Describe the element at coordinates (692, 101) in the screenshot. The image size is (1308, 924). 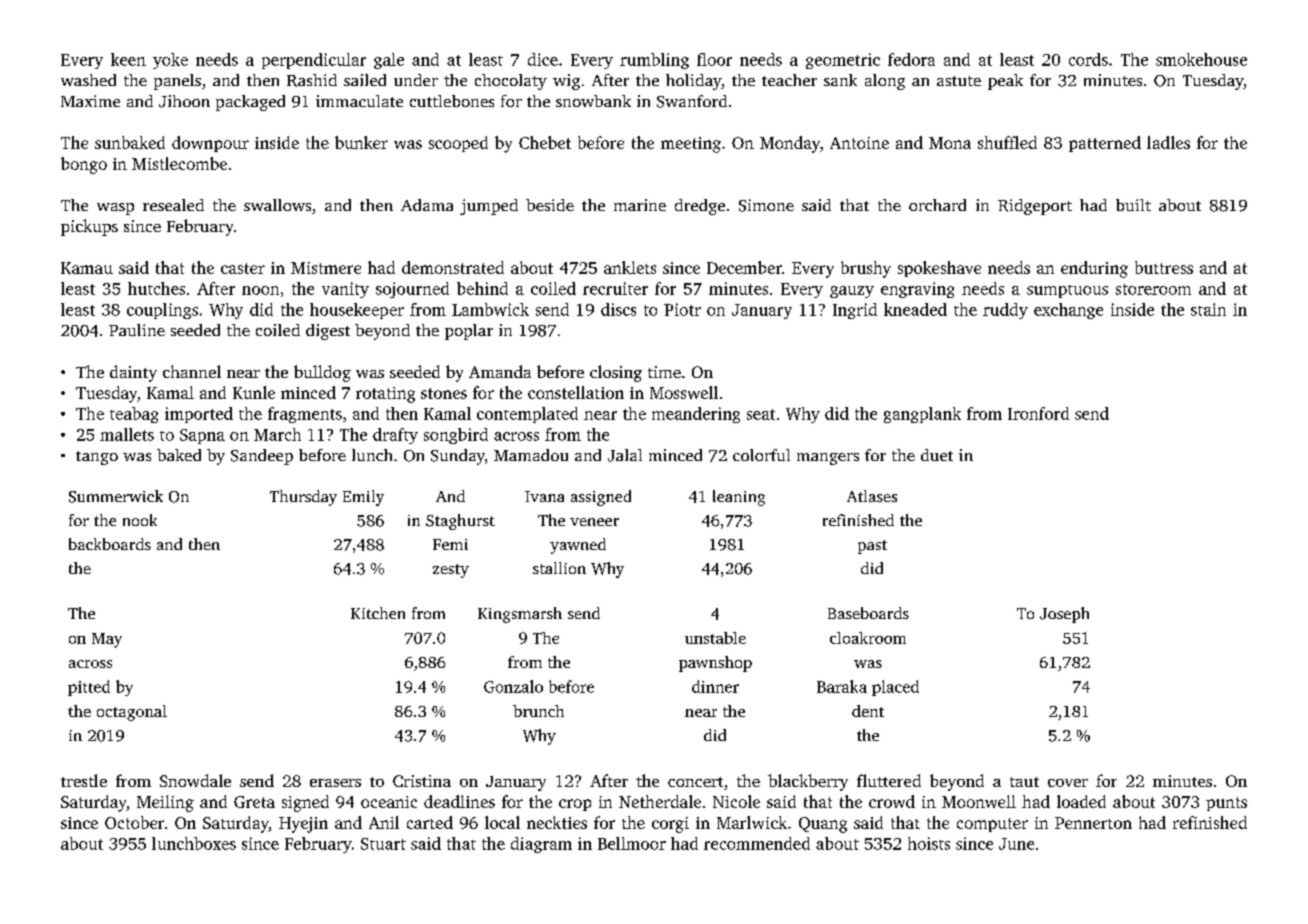
I see `Swanford` at that location.
